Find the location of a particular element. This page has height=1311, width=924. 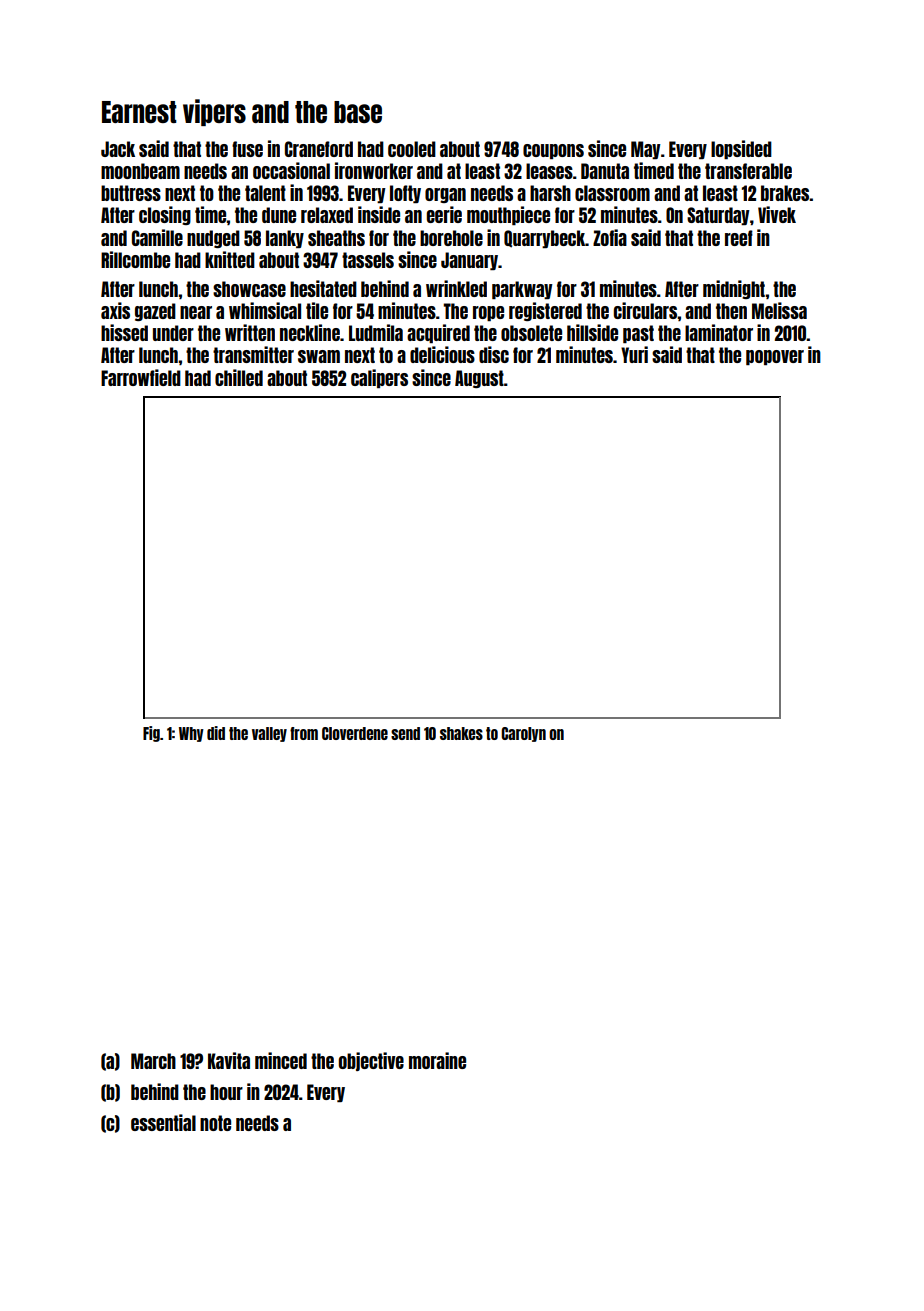

Earnest is located at coordinates (139, 112).
